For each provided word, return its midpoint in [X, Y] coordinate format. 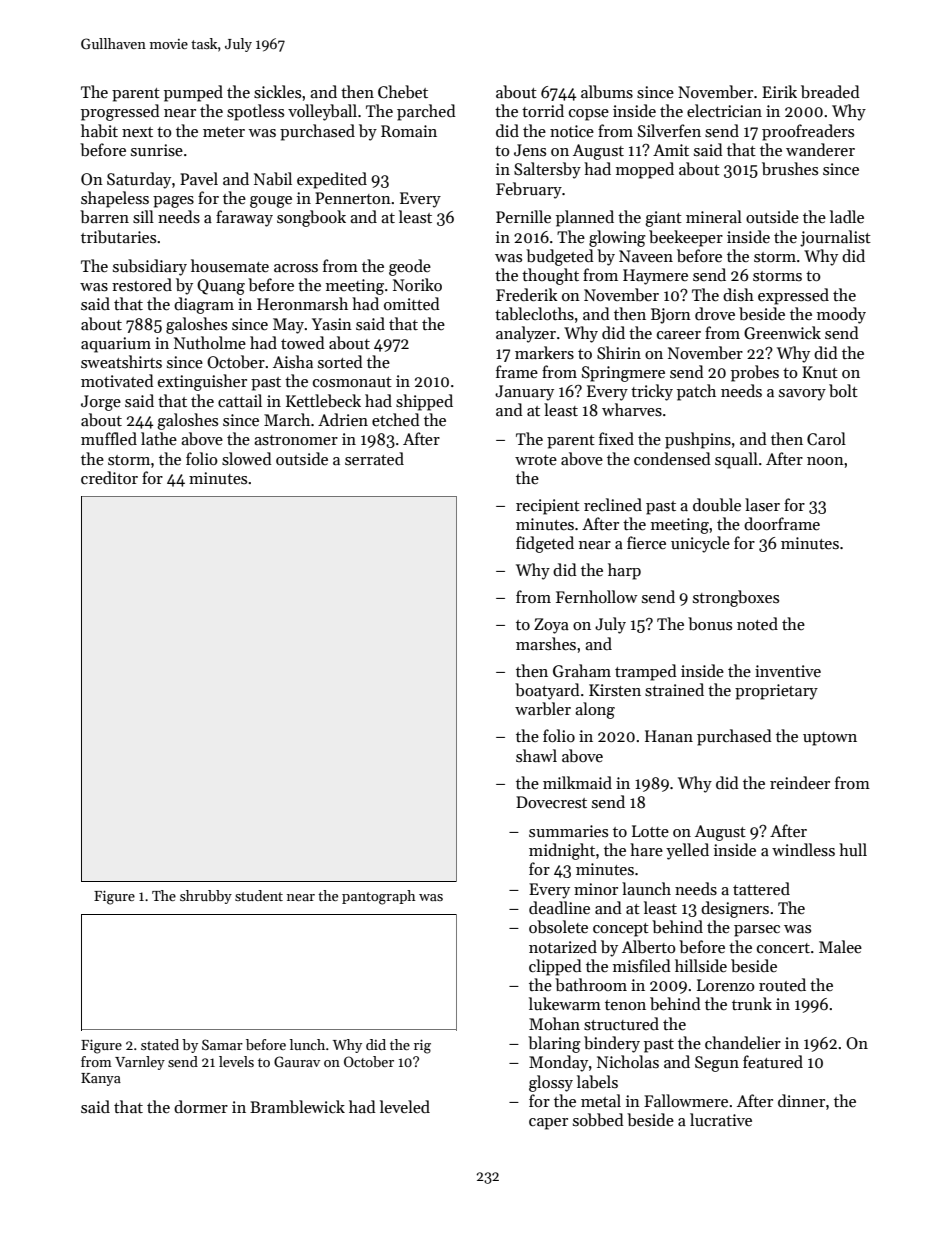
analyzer [526, 334]
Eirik [779, 91]
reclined [613, 504]
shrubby [206, 897]
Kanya [101, 1079]
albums [607, 92]
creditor [109, 477]
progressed [120, 112]
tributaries [118, 236]
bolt [843, 390]
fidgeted [545, 544]
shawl [536, 755]
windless [803, 850]
